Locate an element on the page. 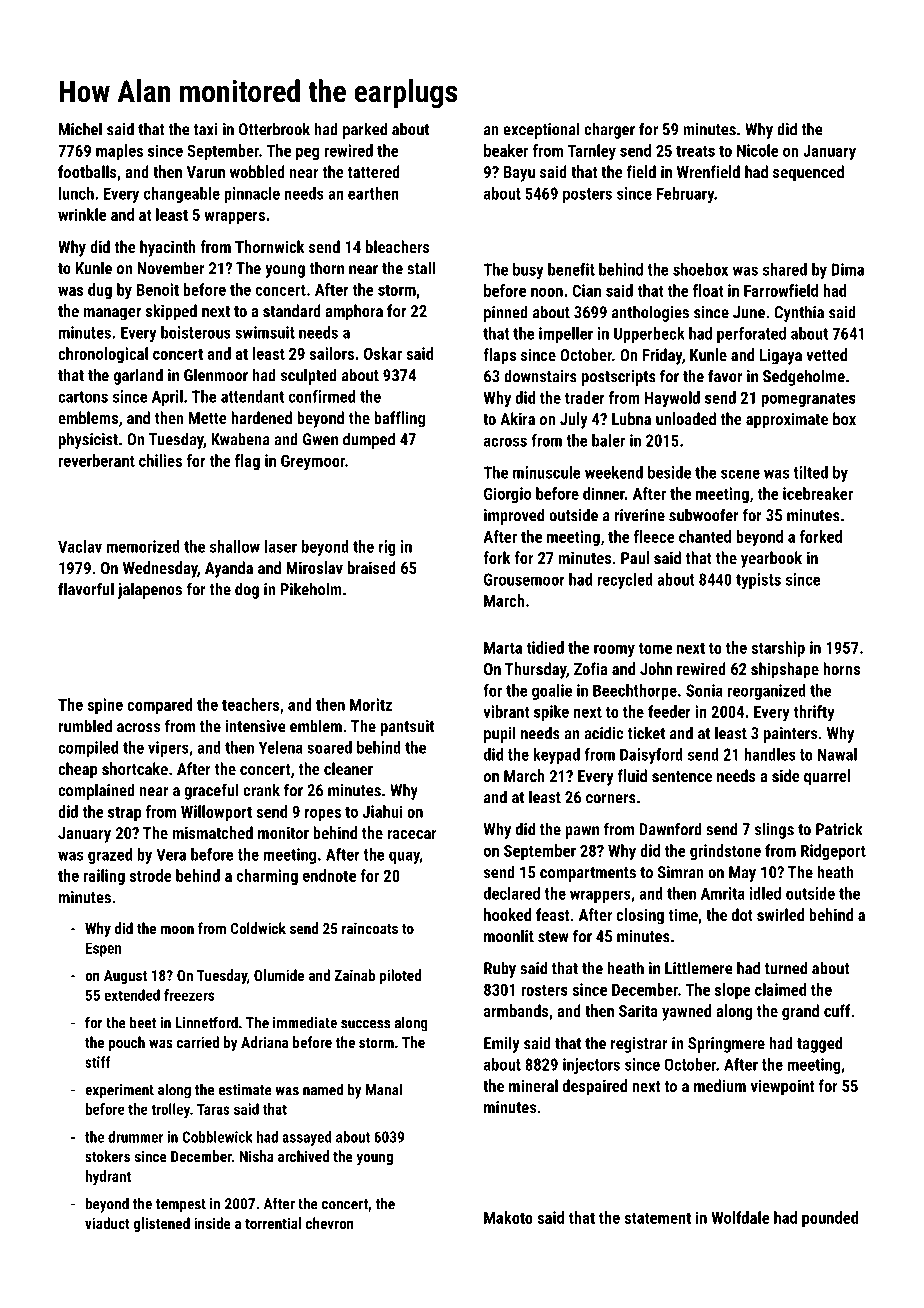  endnote is located at coordinates (329, 875).
